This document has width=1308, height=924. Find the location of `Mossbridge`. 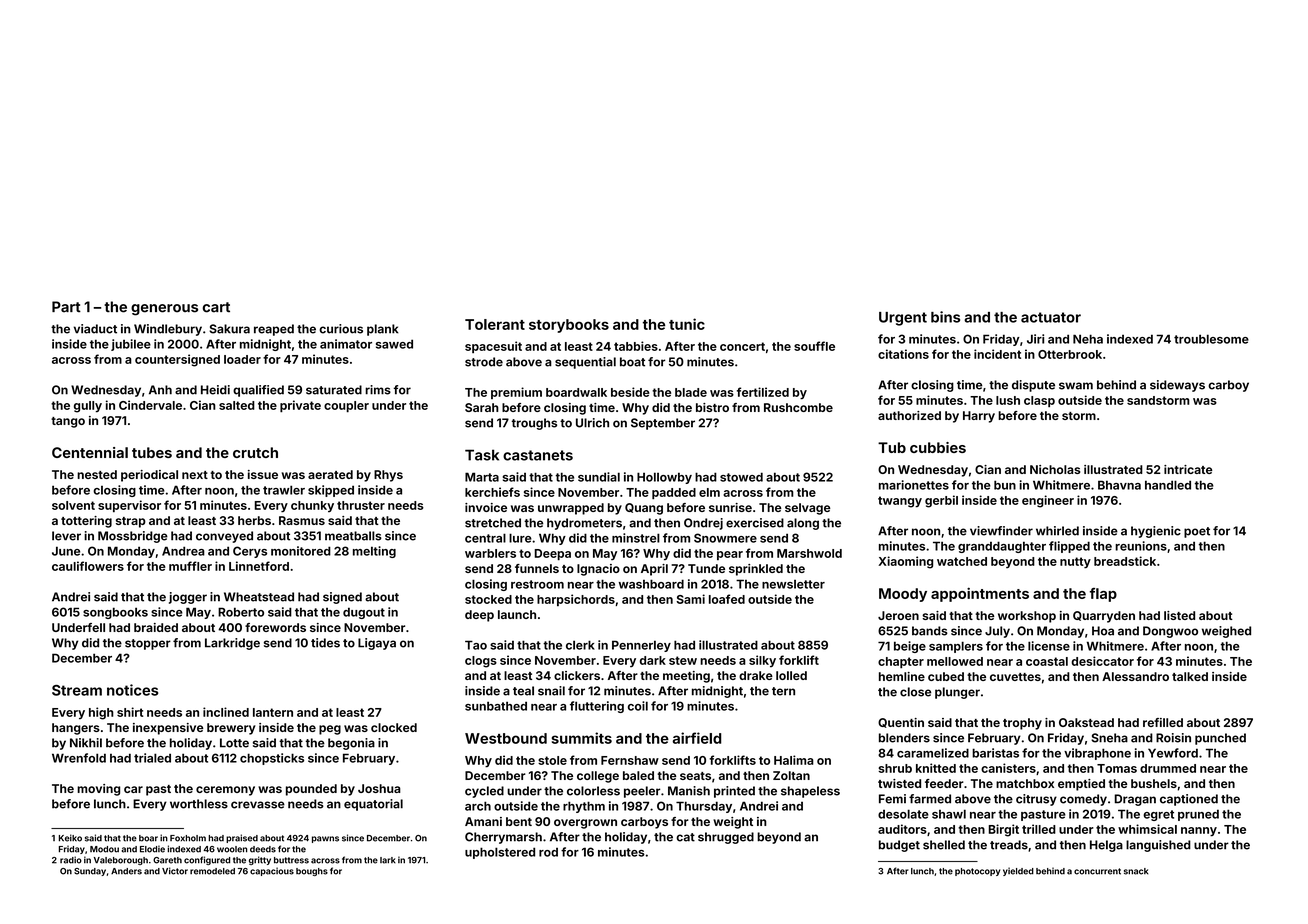

Mossbridge is located at coordinates (133, 537).
